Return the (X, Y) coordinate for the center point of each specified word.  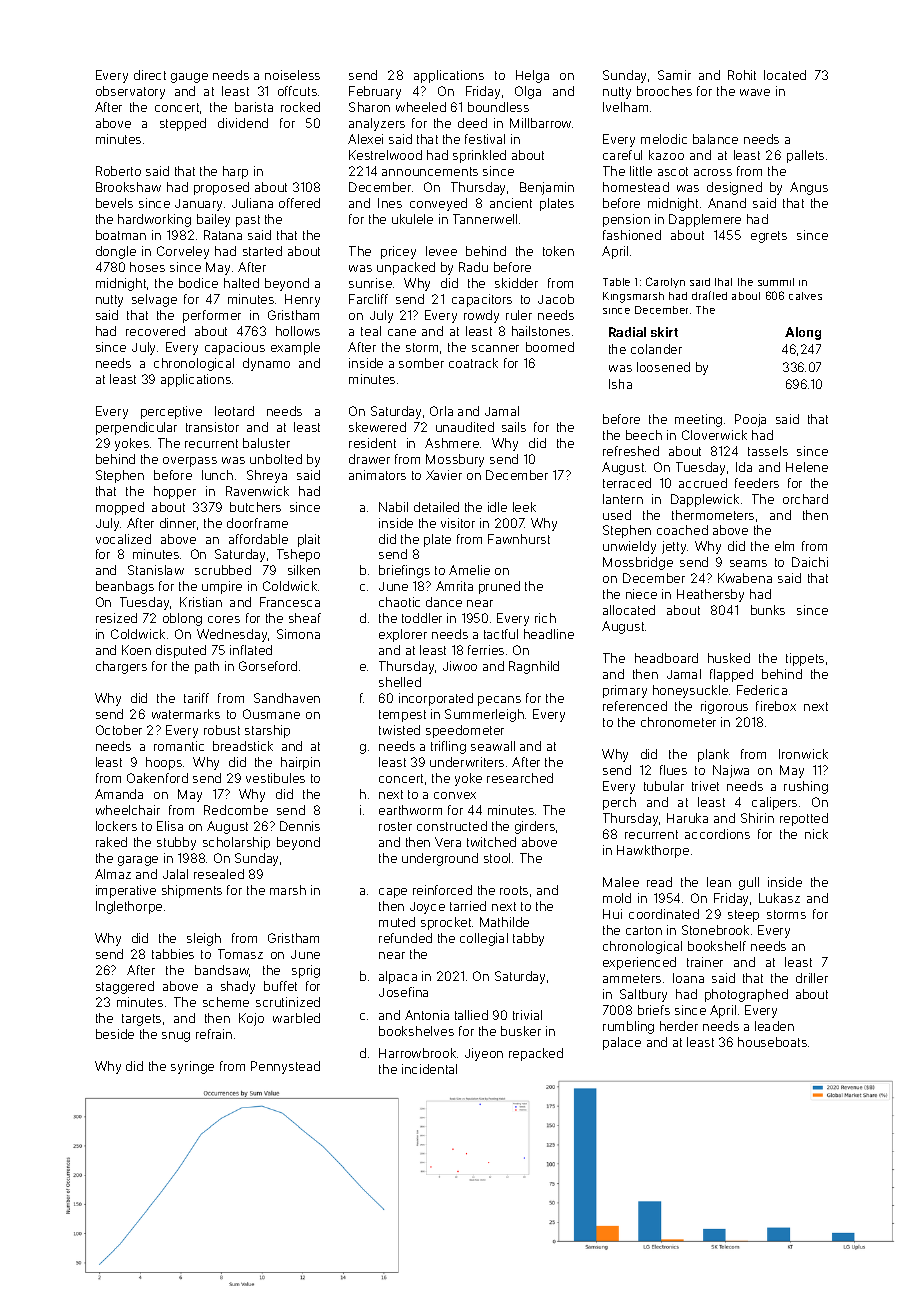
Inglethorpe (129, 907)
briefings (404, 571)
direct (150, 75)
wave (755, 92)
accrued (703, 483)
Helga (532, 76)
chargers (121, 667)
